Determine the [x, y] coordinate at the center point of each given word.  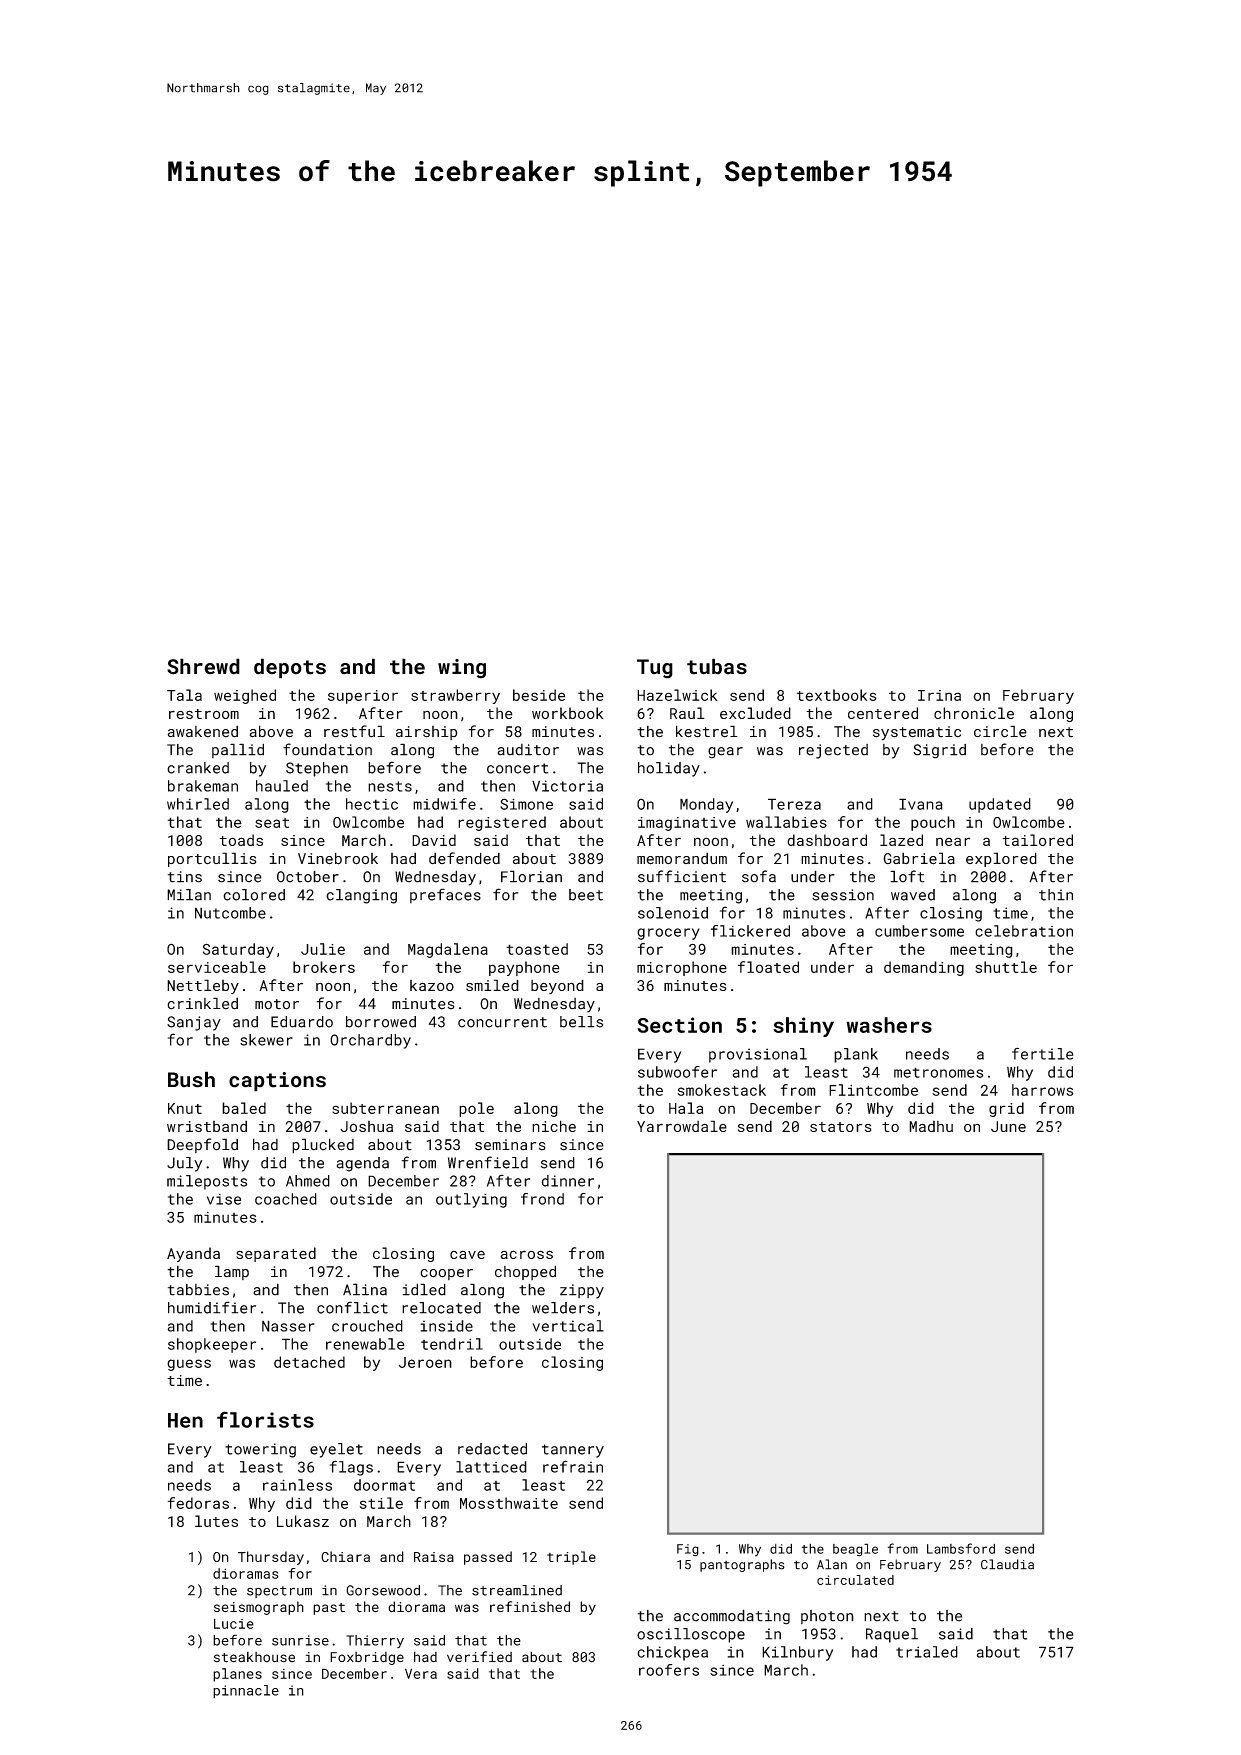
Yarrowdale [682, 1126]
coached [286, 1199]
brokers [324, 967]
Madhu [931, 1126]
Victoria [567, 786]
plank [856, 1055]
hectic [372, 804]
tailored [1037, 840]
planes [237, 1675]
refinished [530, 1606]
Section [679, 1025]
